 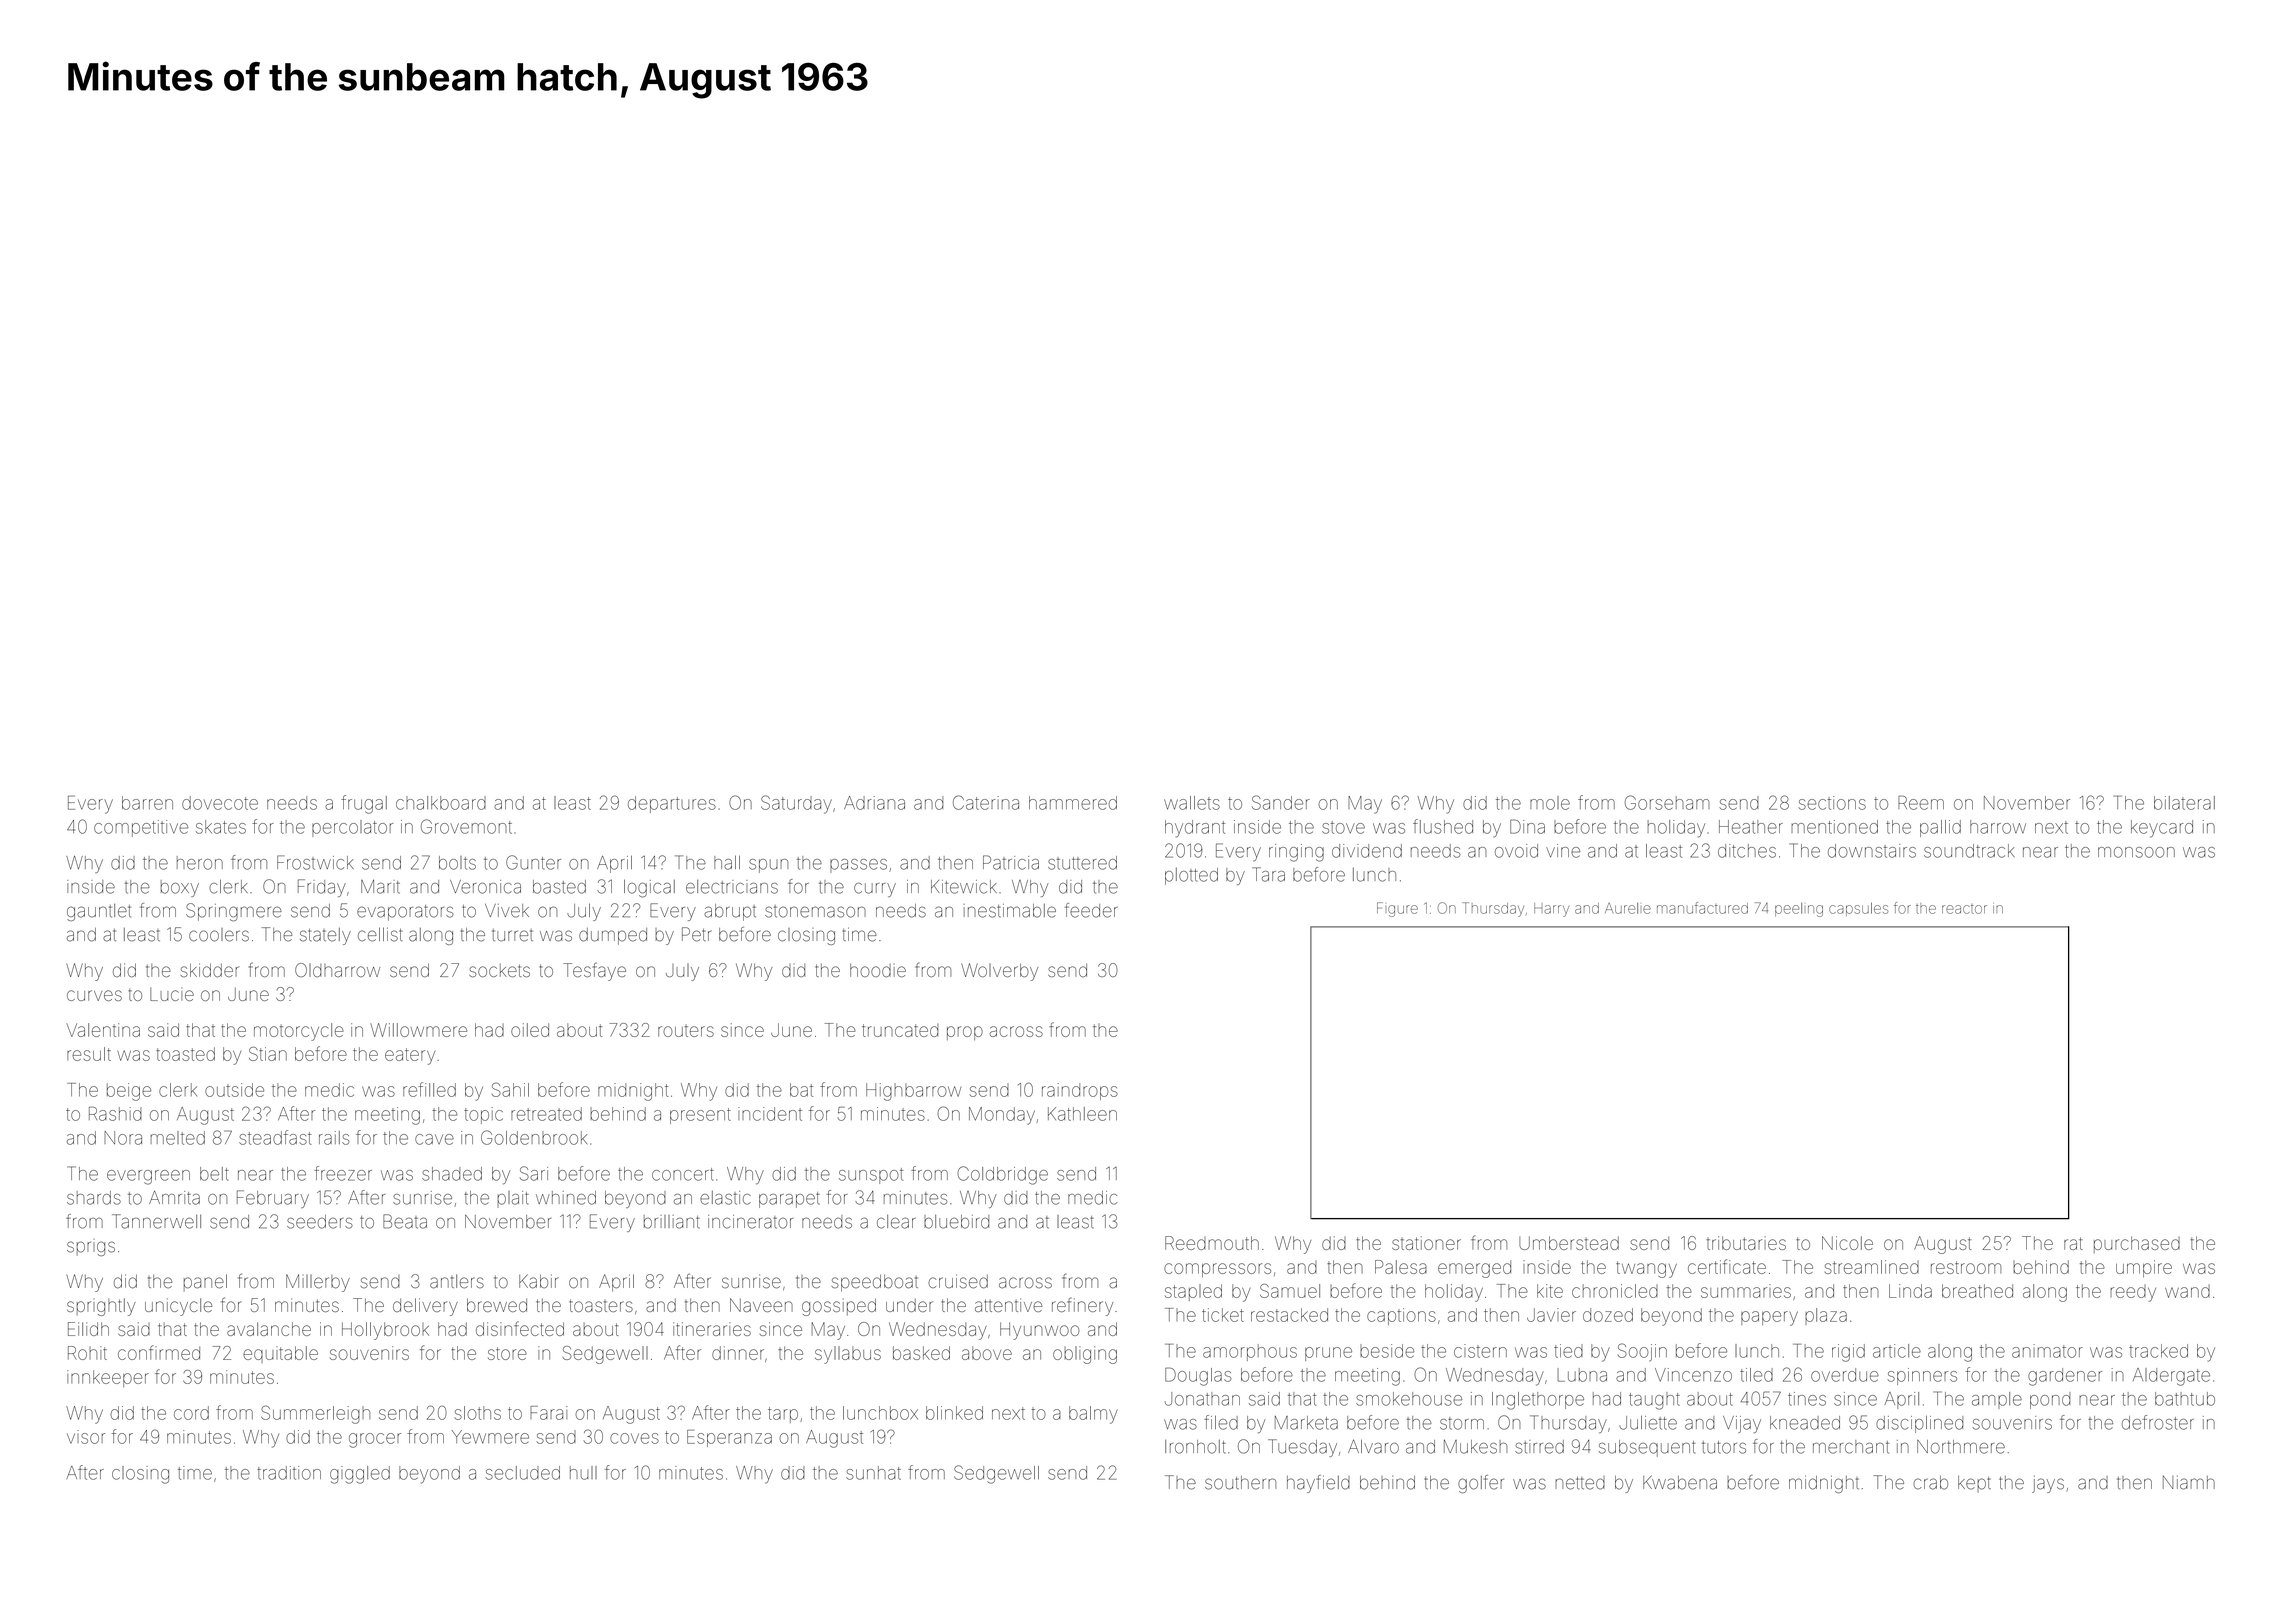 I want to click on secluded, so click(x=522, y=1473).
